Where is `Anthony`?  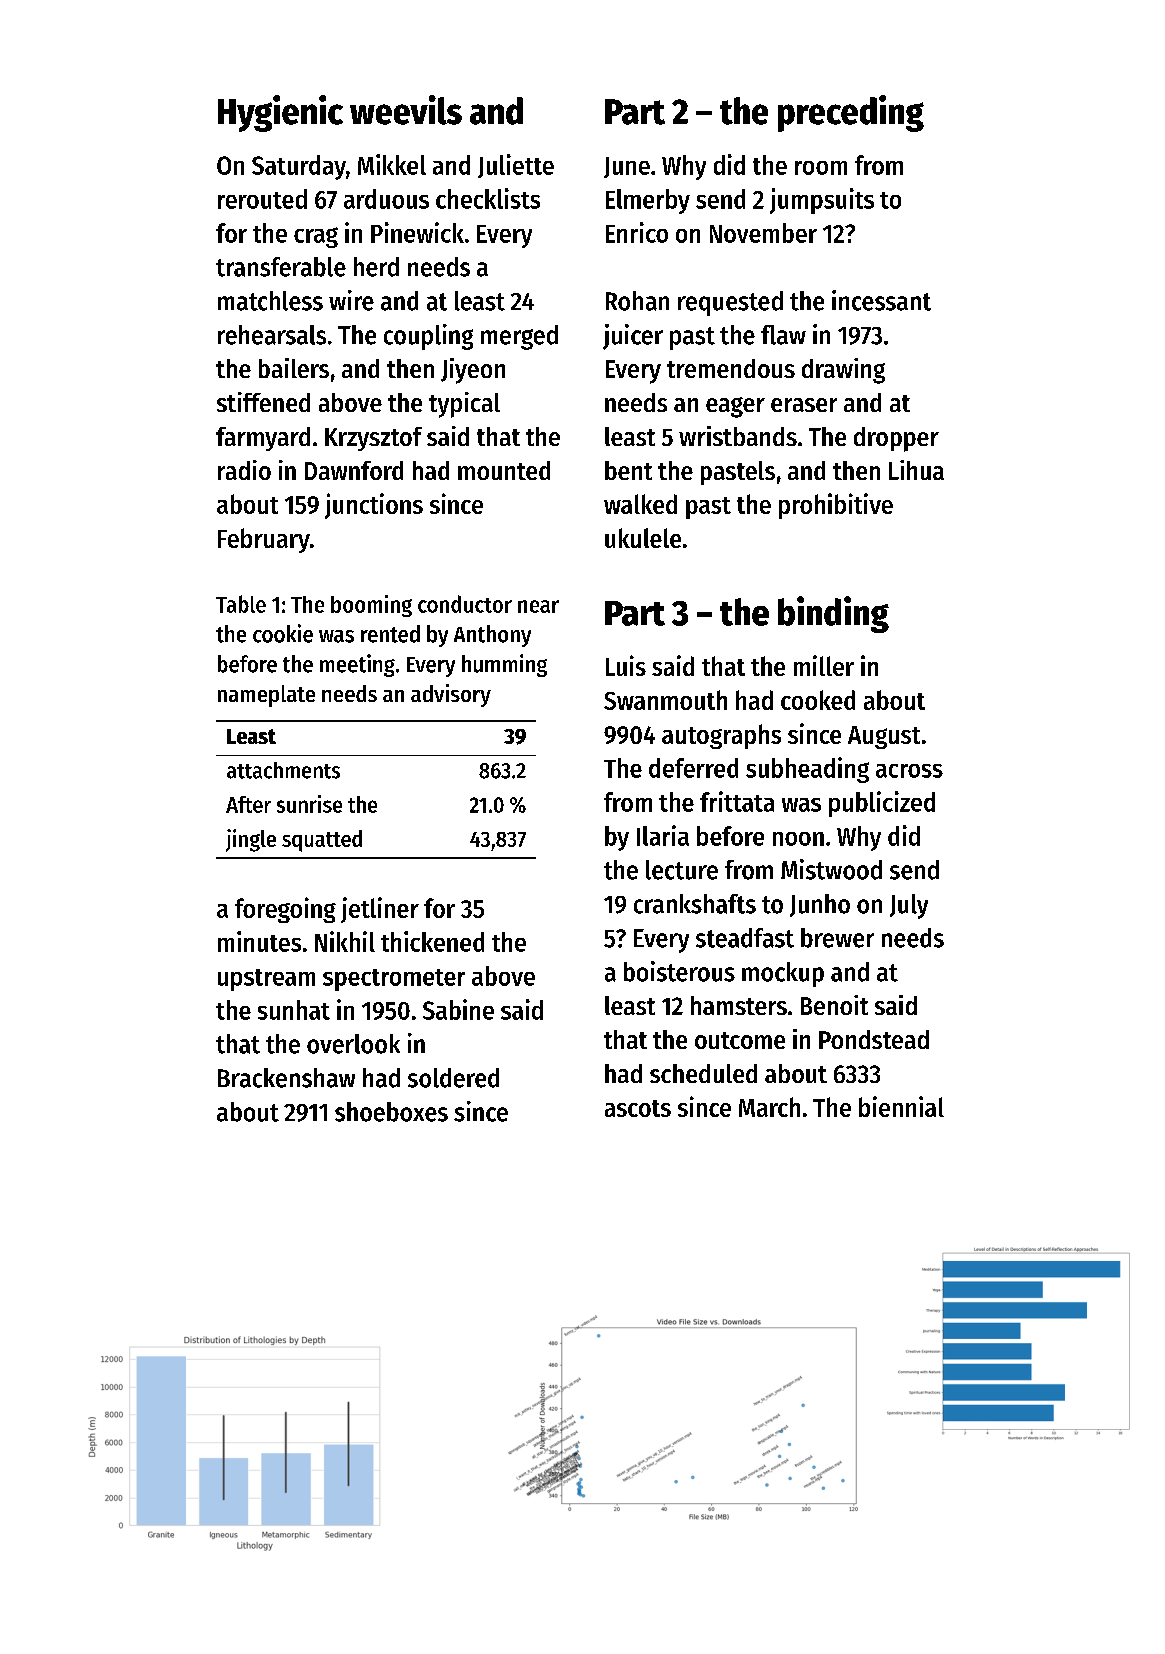
Anthony is located at coordinates (492, 636).
